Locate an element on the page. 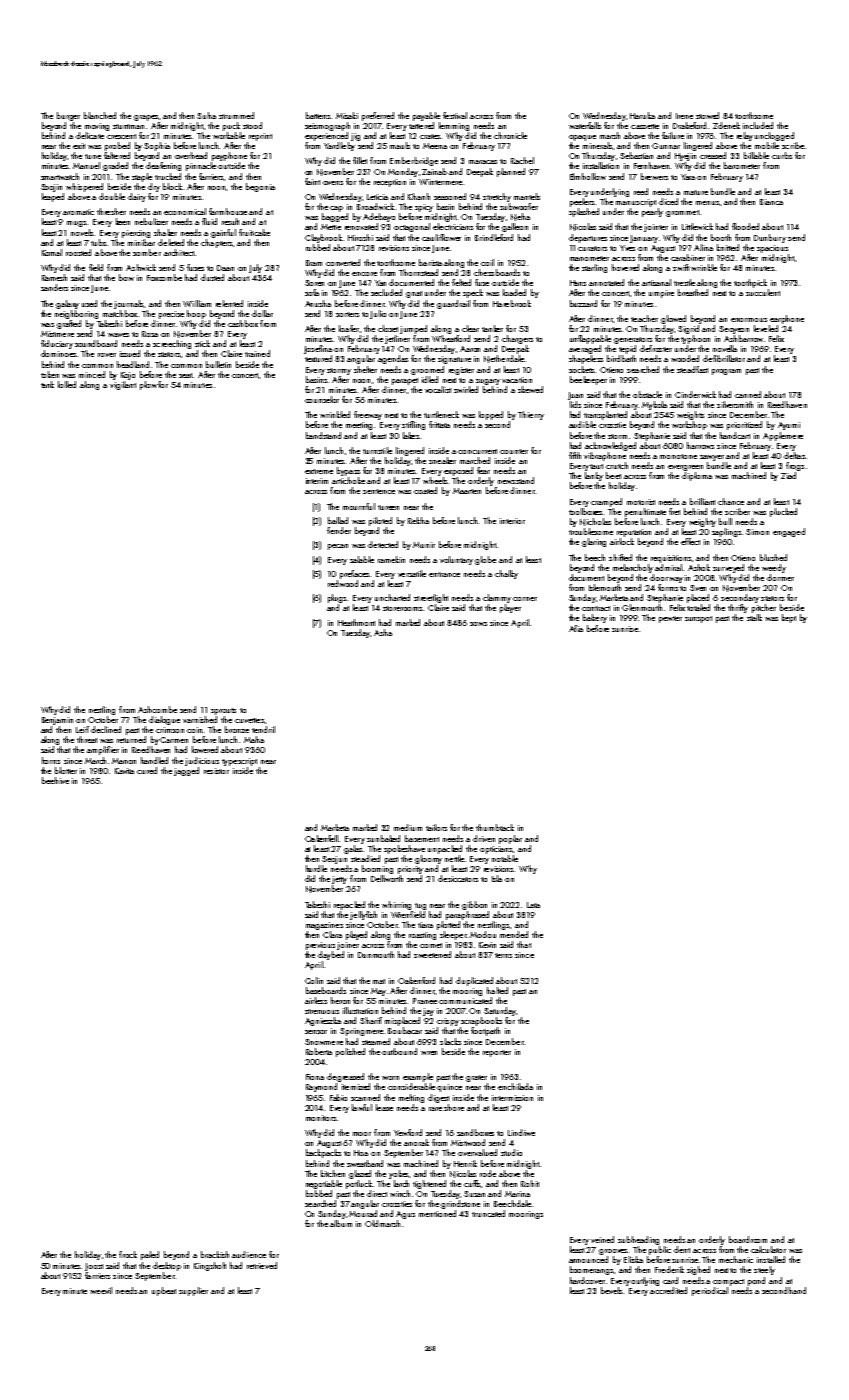 This document has height=1400, width=849. retrieved is located at coordinates (262, 1265).
